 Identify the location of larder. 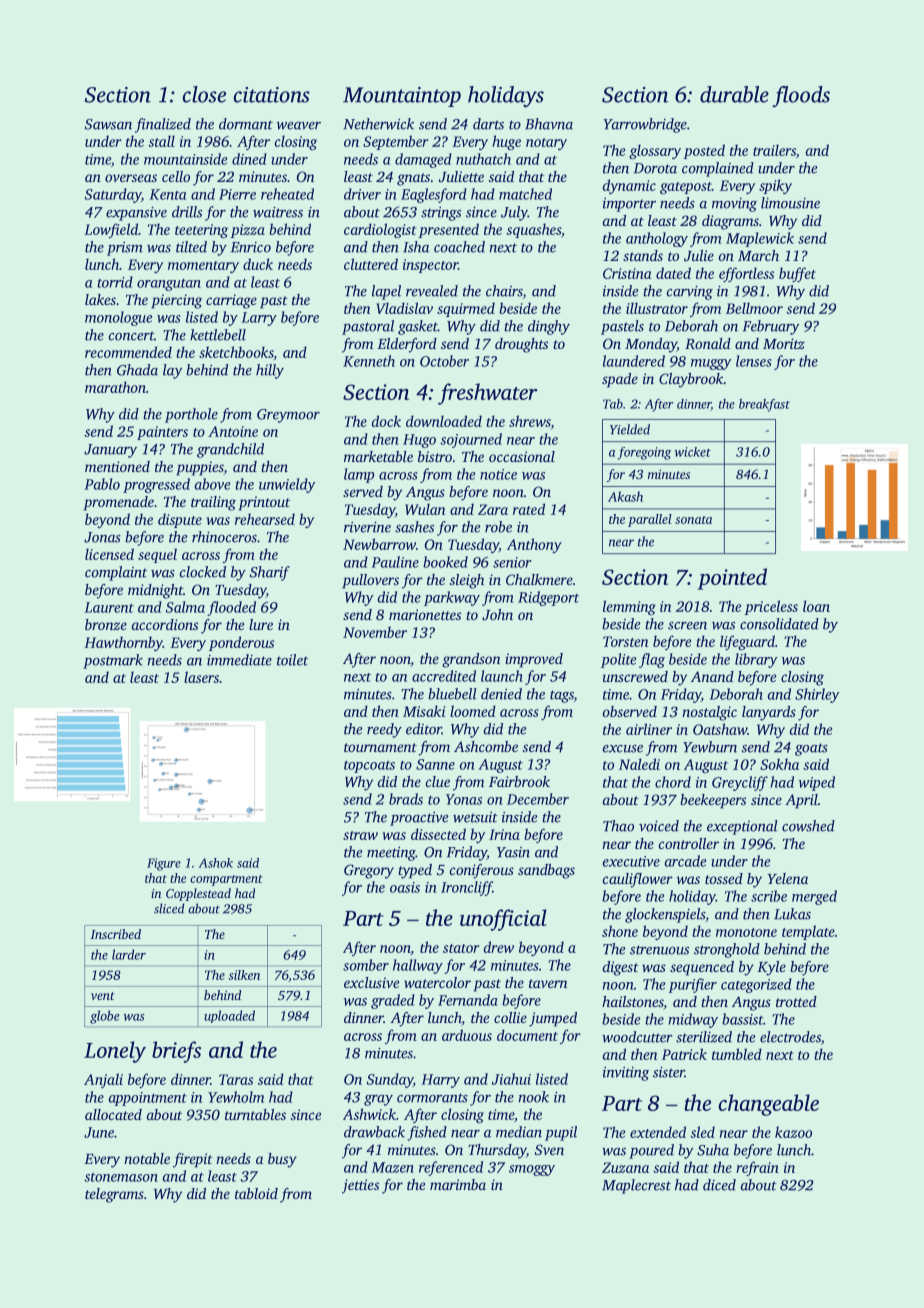
(129, 954).
